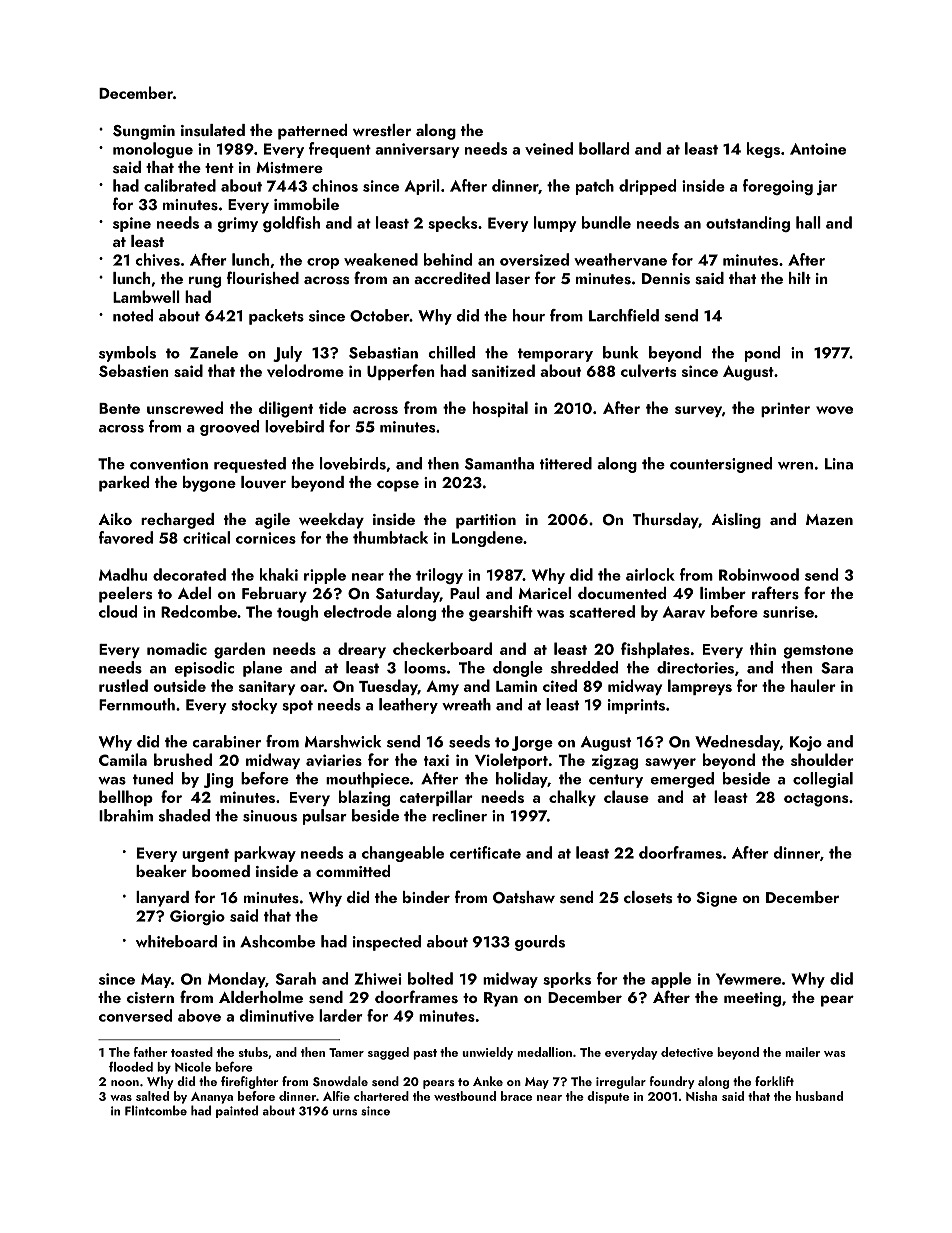  Describe the element at coordinates (382, 130) in the page. I see `wrestler` at that location.
